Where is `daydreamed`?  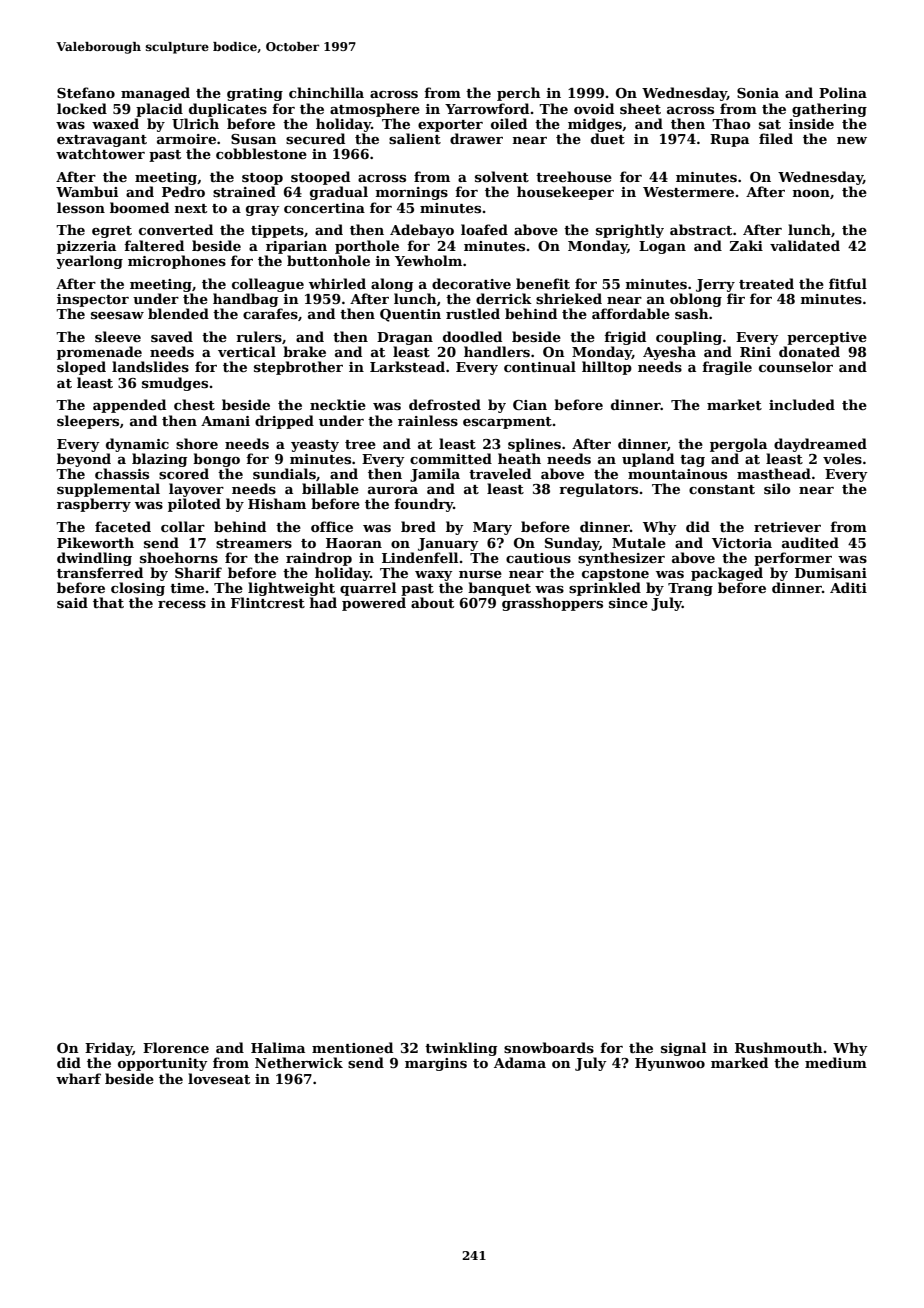
daydreamed is located at coordinates (820, 445).
